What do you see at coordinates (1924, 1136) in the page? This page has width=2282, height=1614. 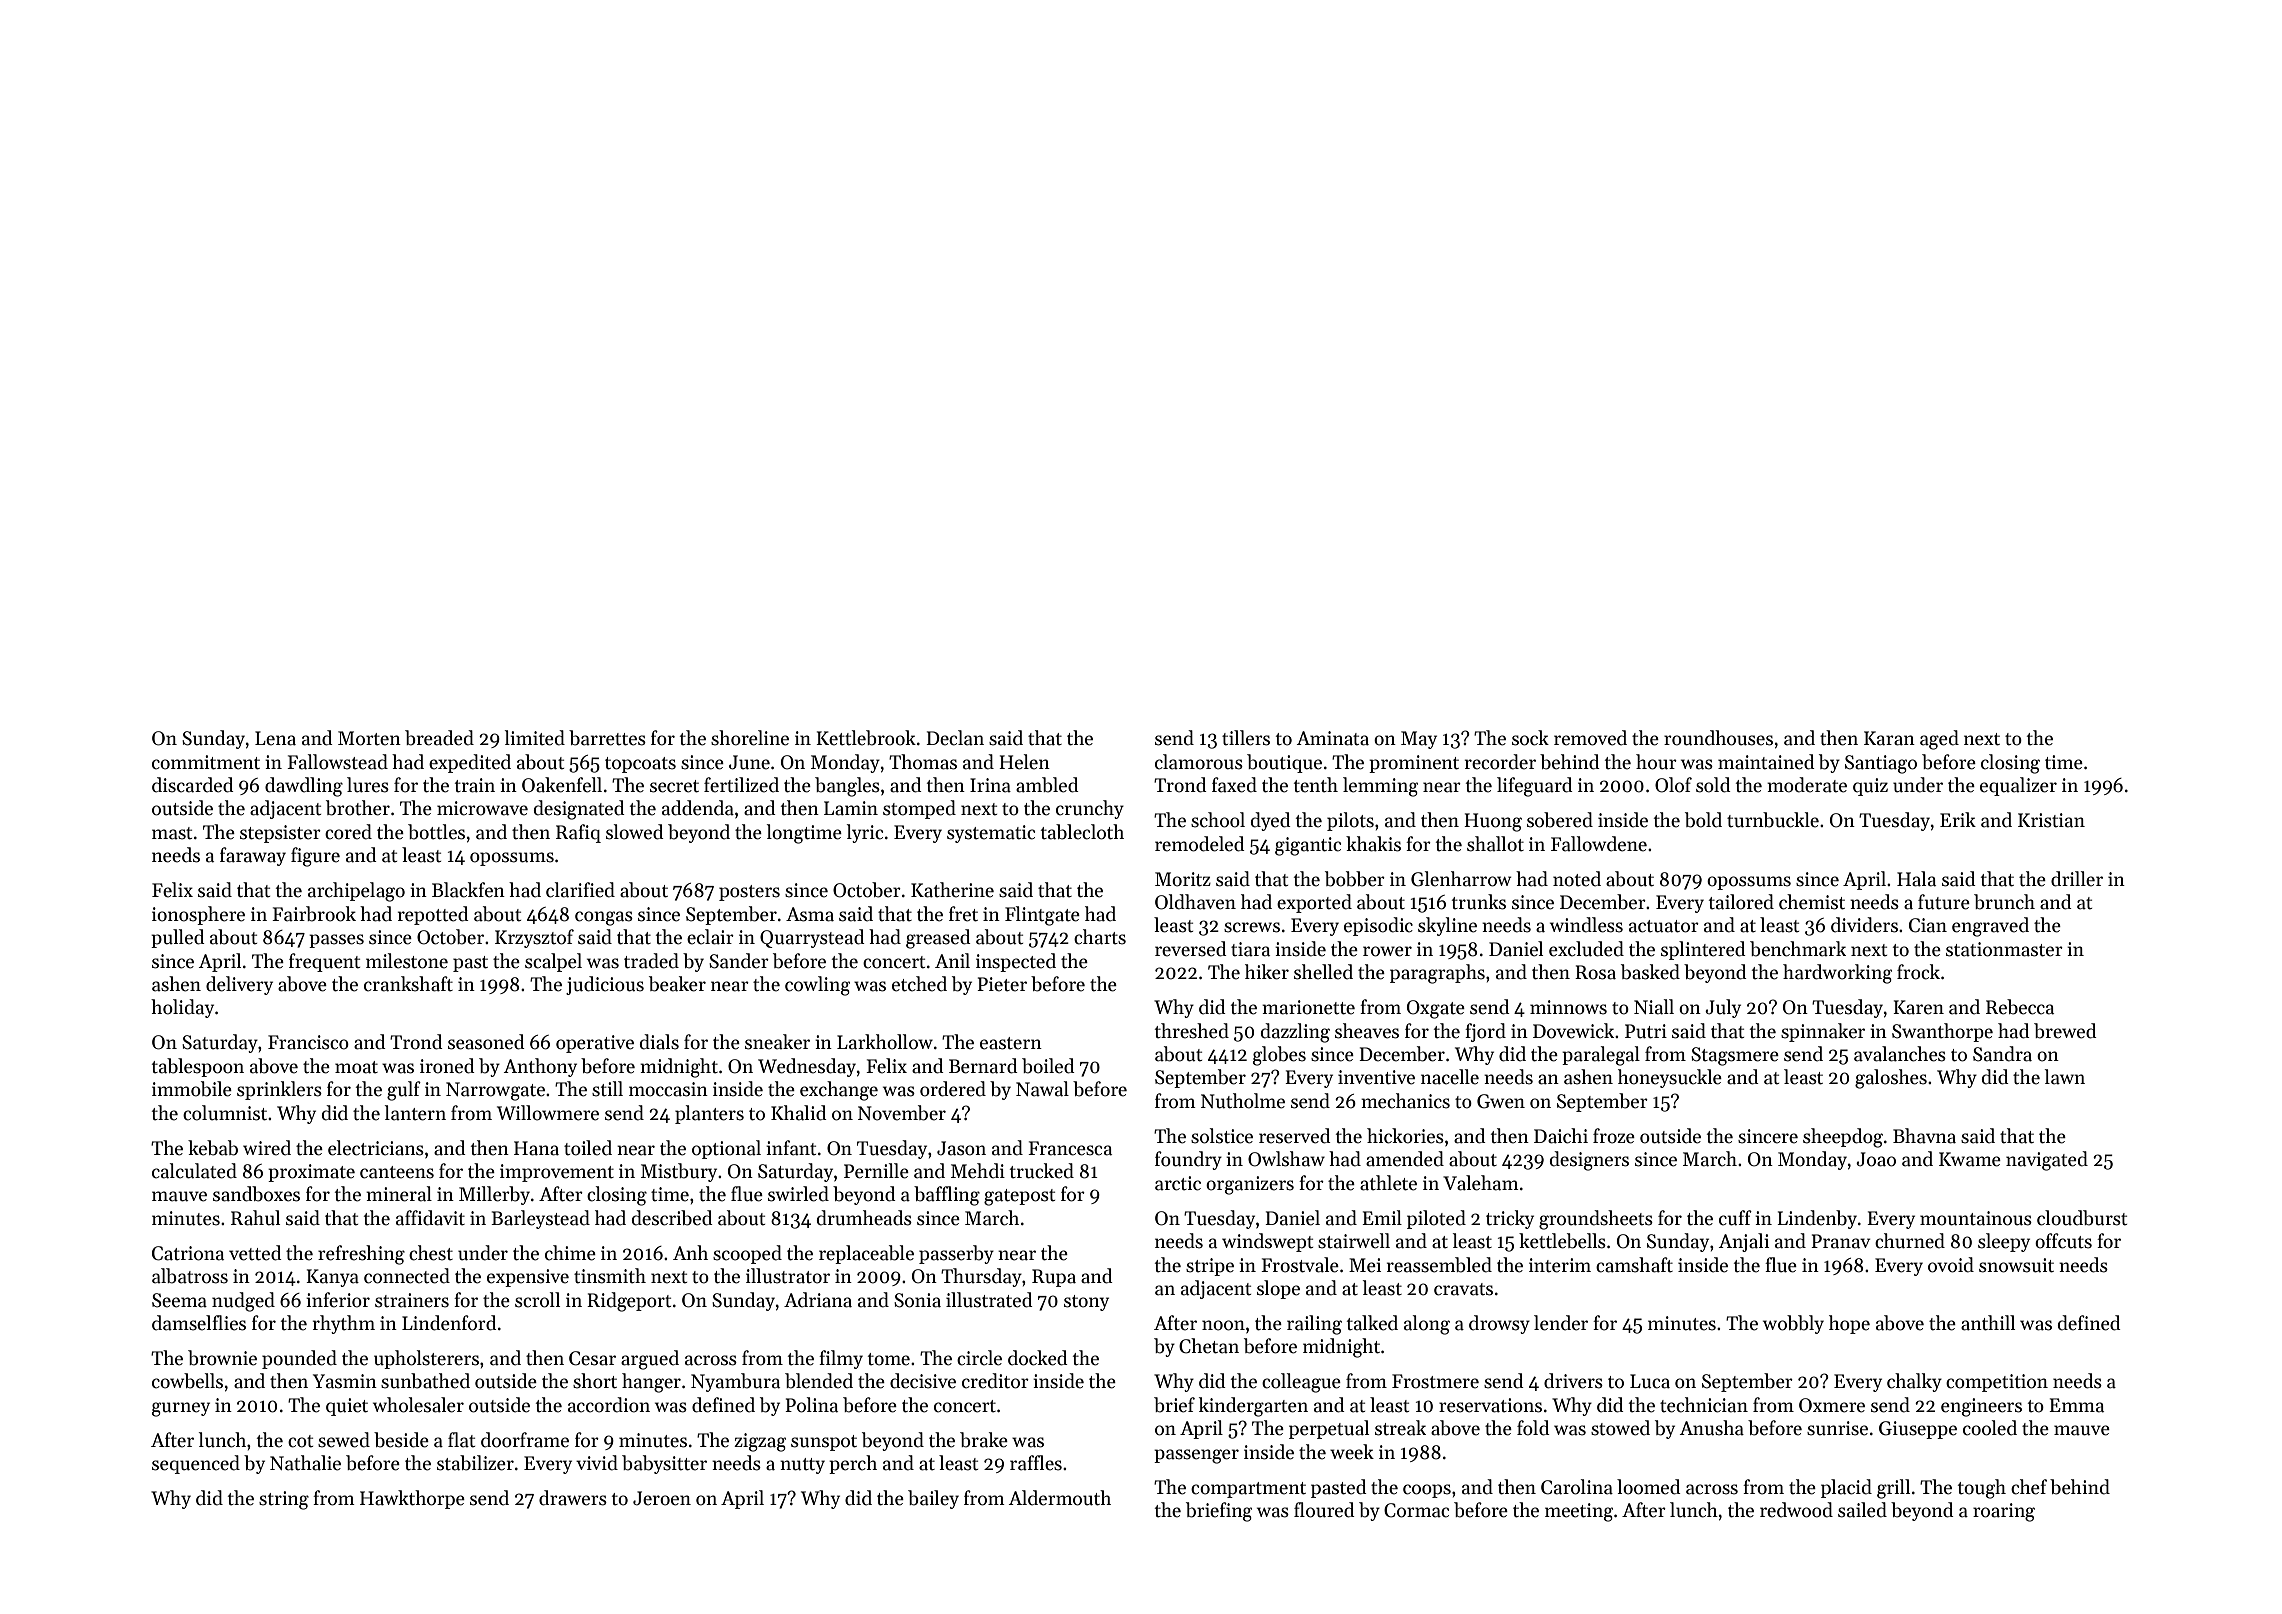 I see `Bhavna` at bounding box center [1924, 1136].
